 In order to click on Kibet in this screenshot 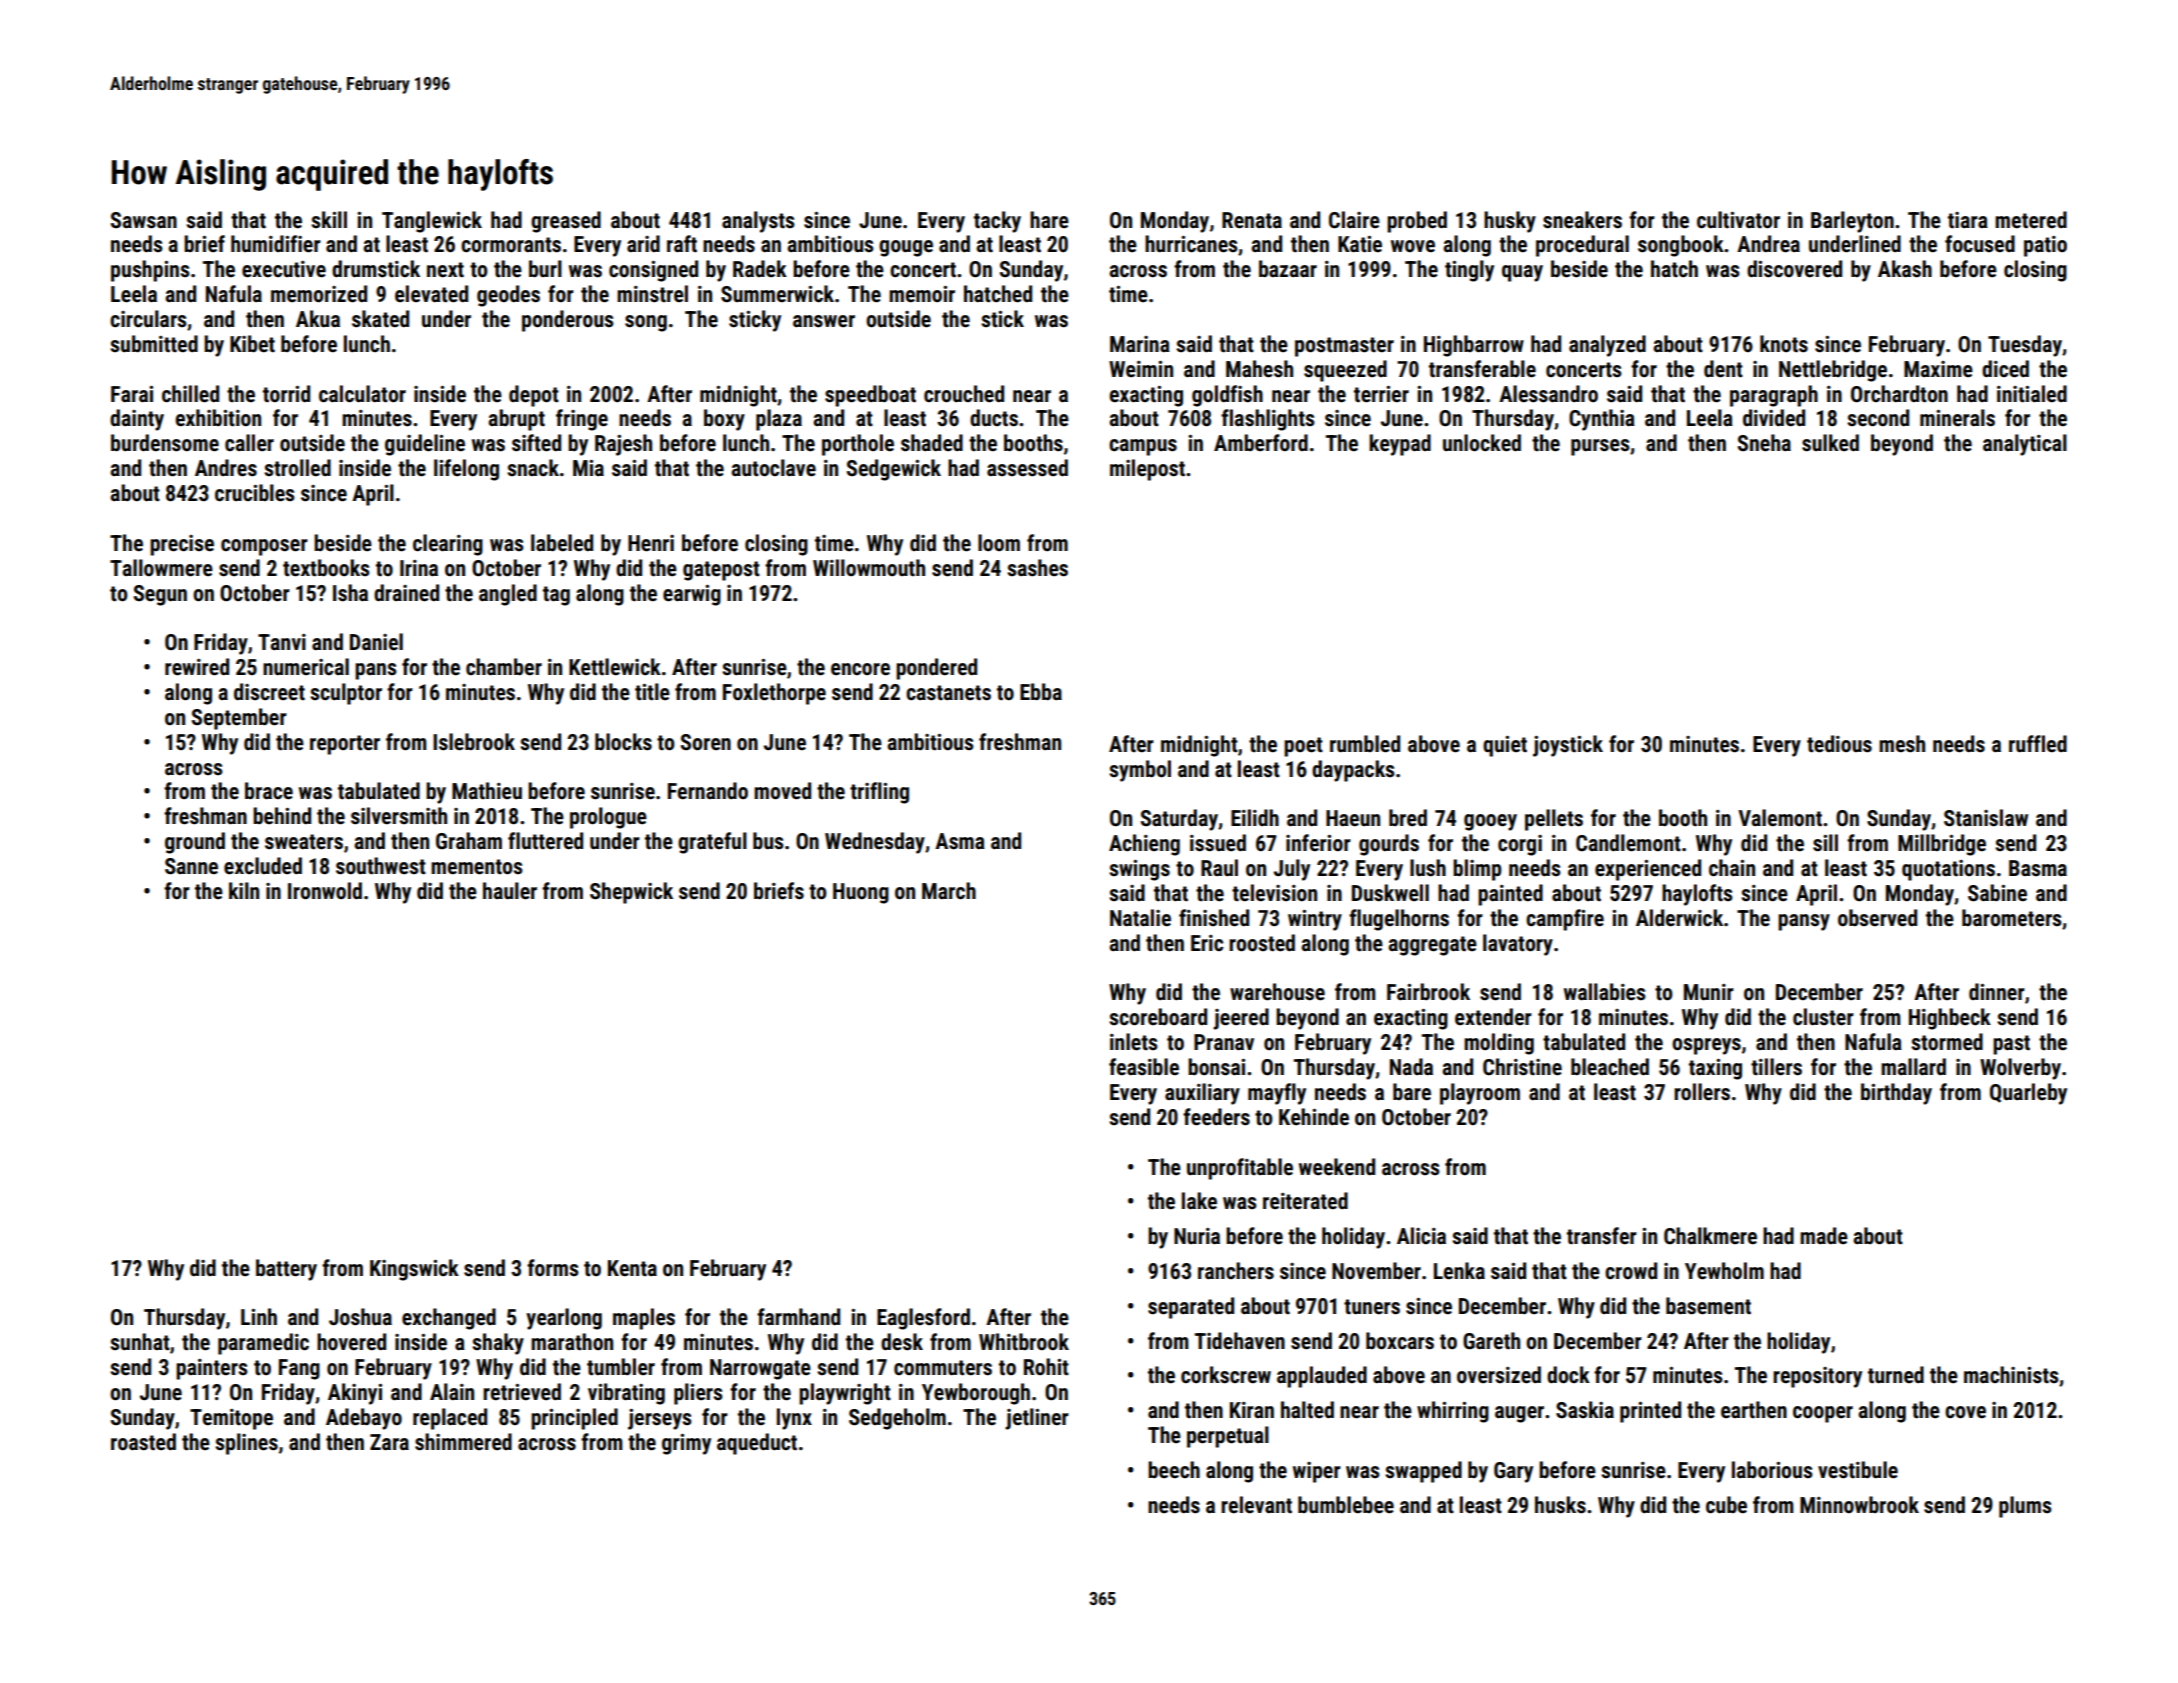, I will do `click(252, 344)`.
